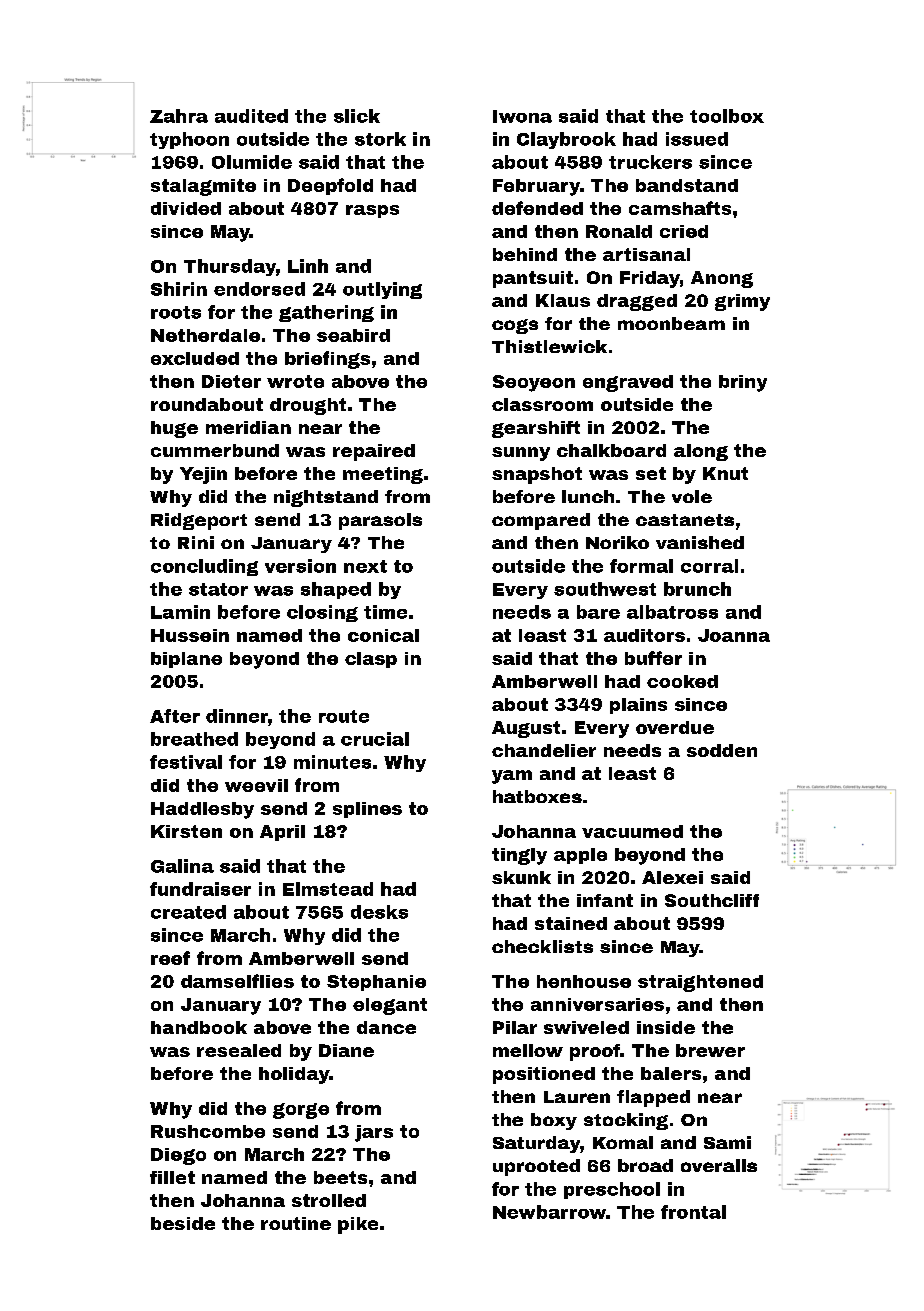 Image resolution: width=924 pixels, height=1311 pixels. I want to click on fundraiser, so click(200, 889).
